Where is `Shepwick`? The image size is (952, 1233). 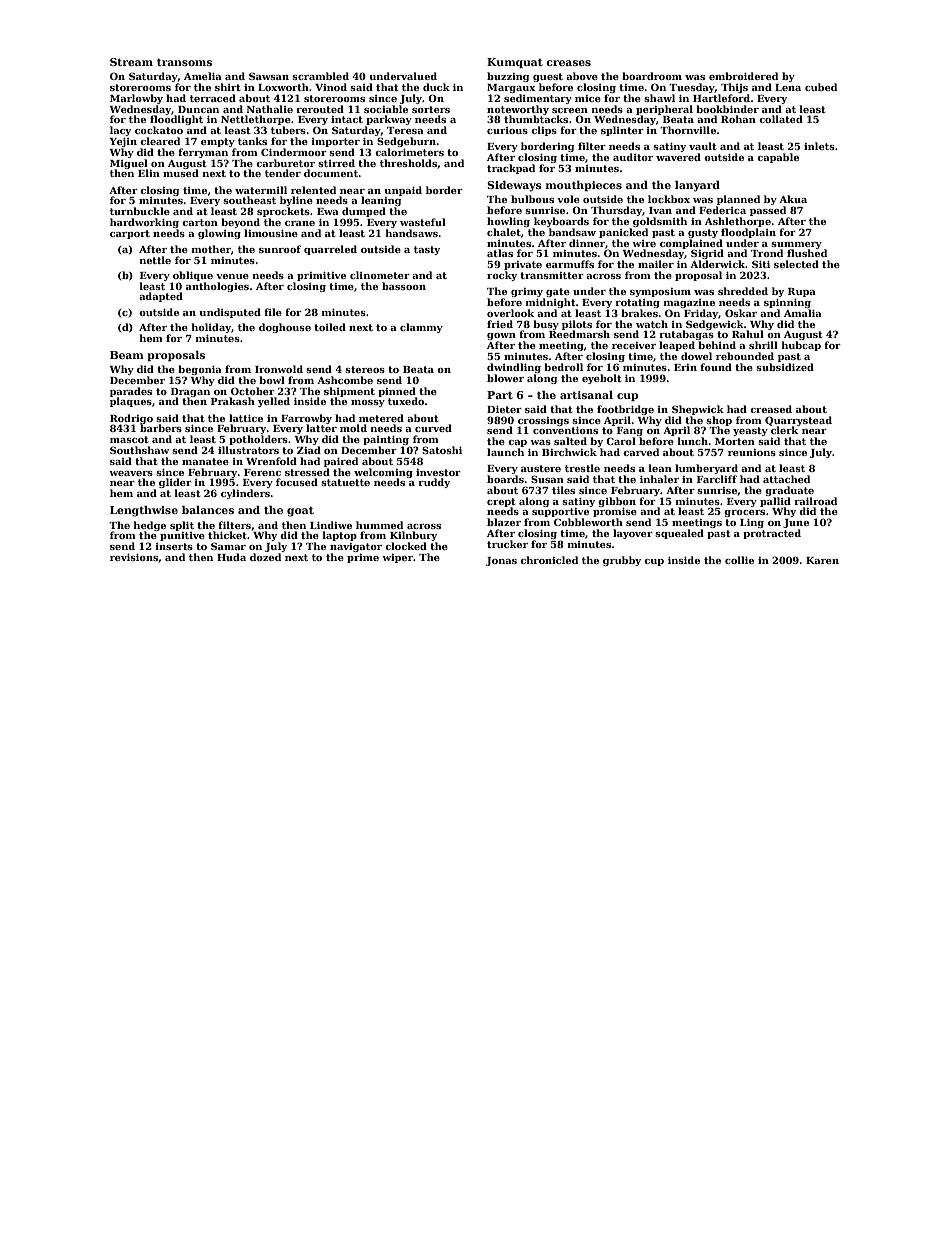
Shepwick is located at coordinates (698, 410).
